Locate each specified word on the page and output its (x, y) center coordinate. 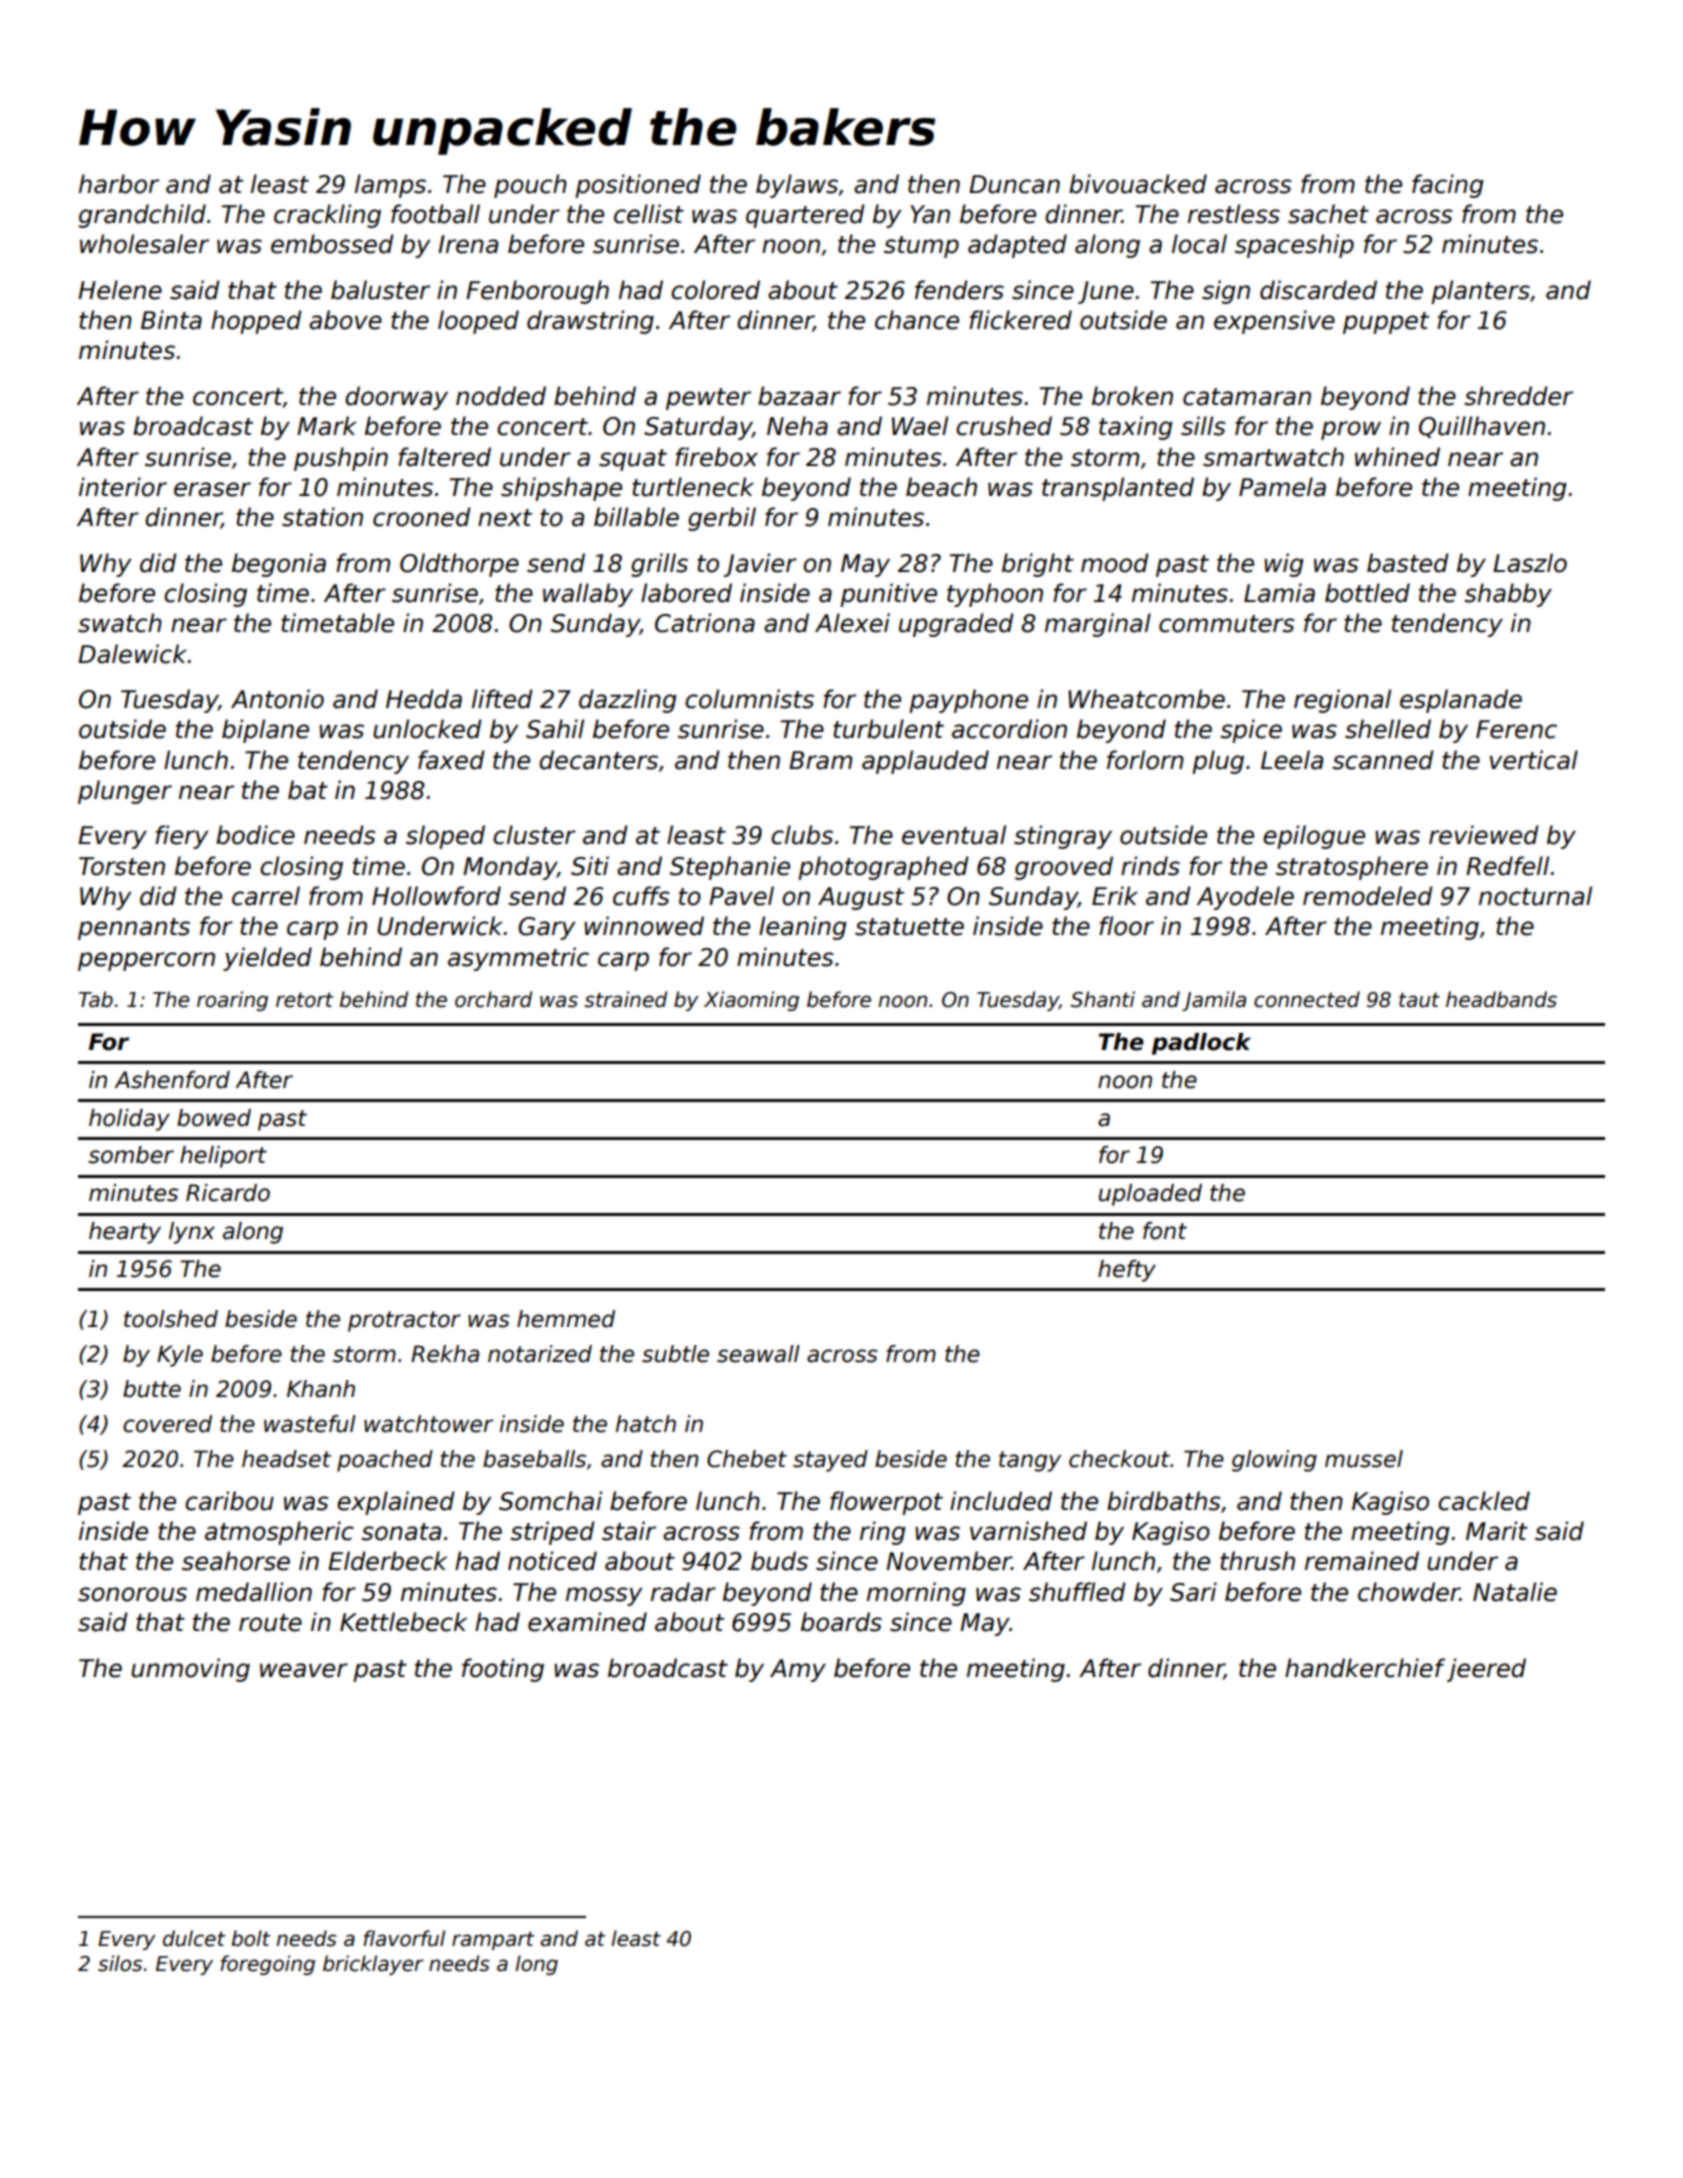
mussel (1364, 1459)
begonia (279, 565)
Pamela (1282, 487)
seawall (758, 1354)
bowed (214, 1118)
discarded (1318, 290)
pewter (708, 399)
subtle (675, 1354)
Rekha (445, 1354)
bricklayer (373, 1965)
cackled (1484, 1501)
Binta (171, 320)
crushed (1004, 426)
